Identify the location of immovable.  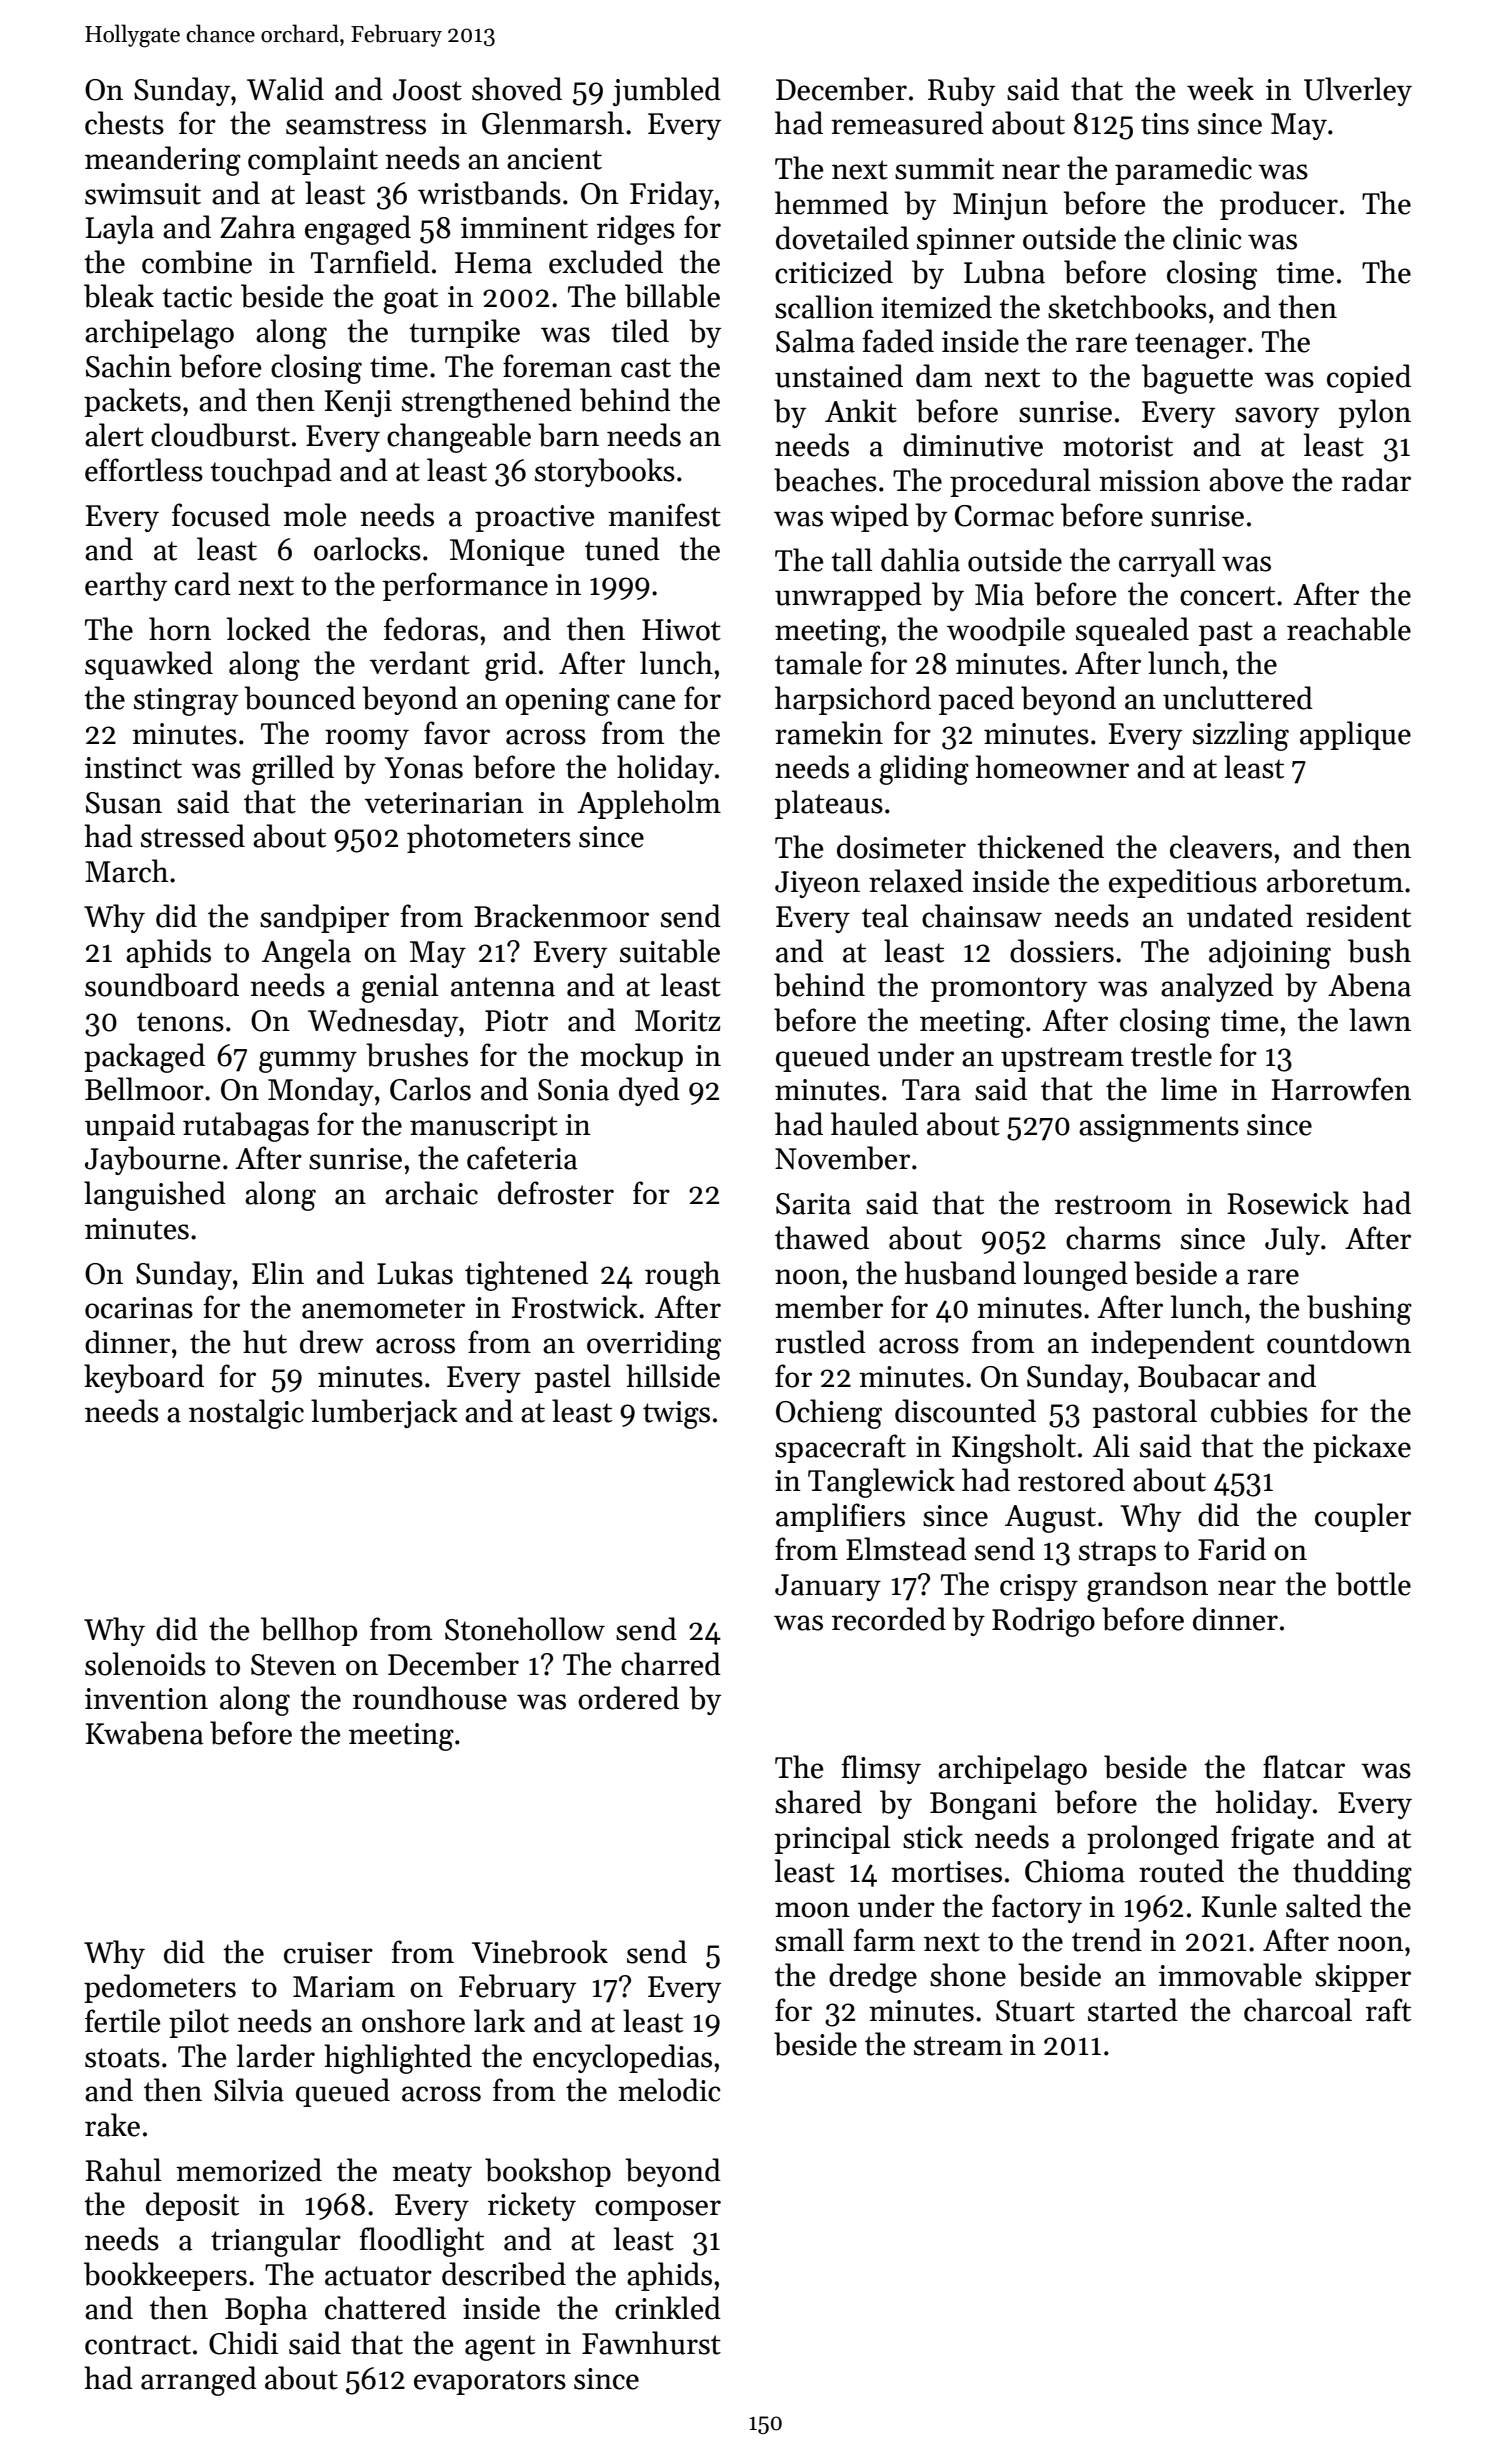
(1230, 1975).
